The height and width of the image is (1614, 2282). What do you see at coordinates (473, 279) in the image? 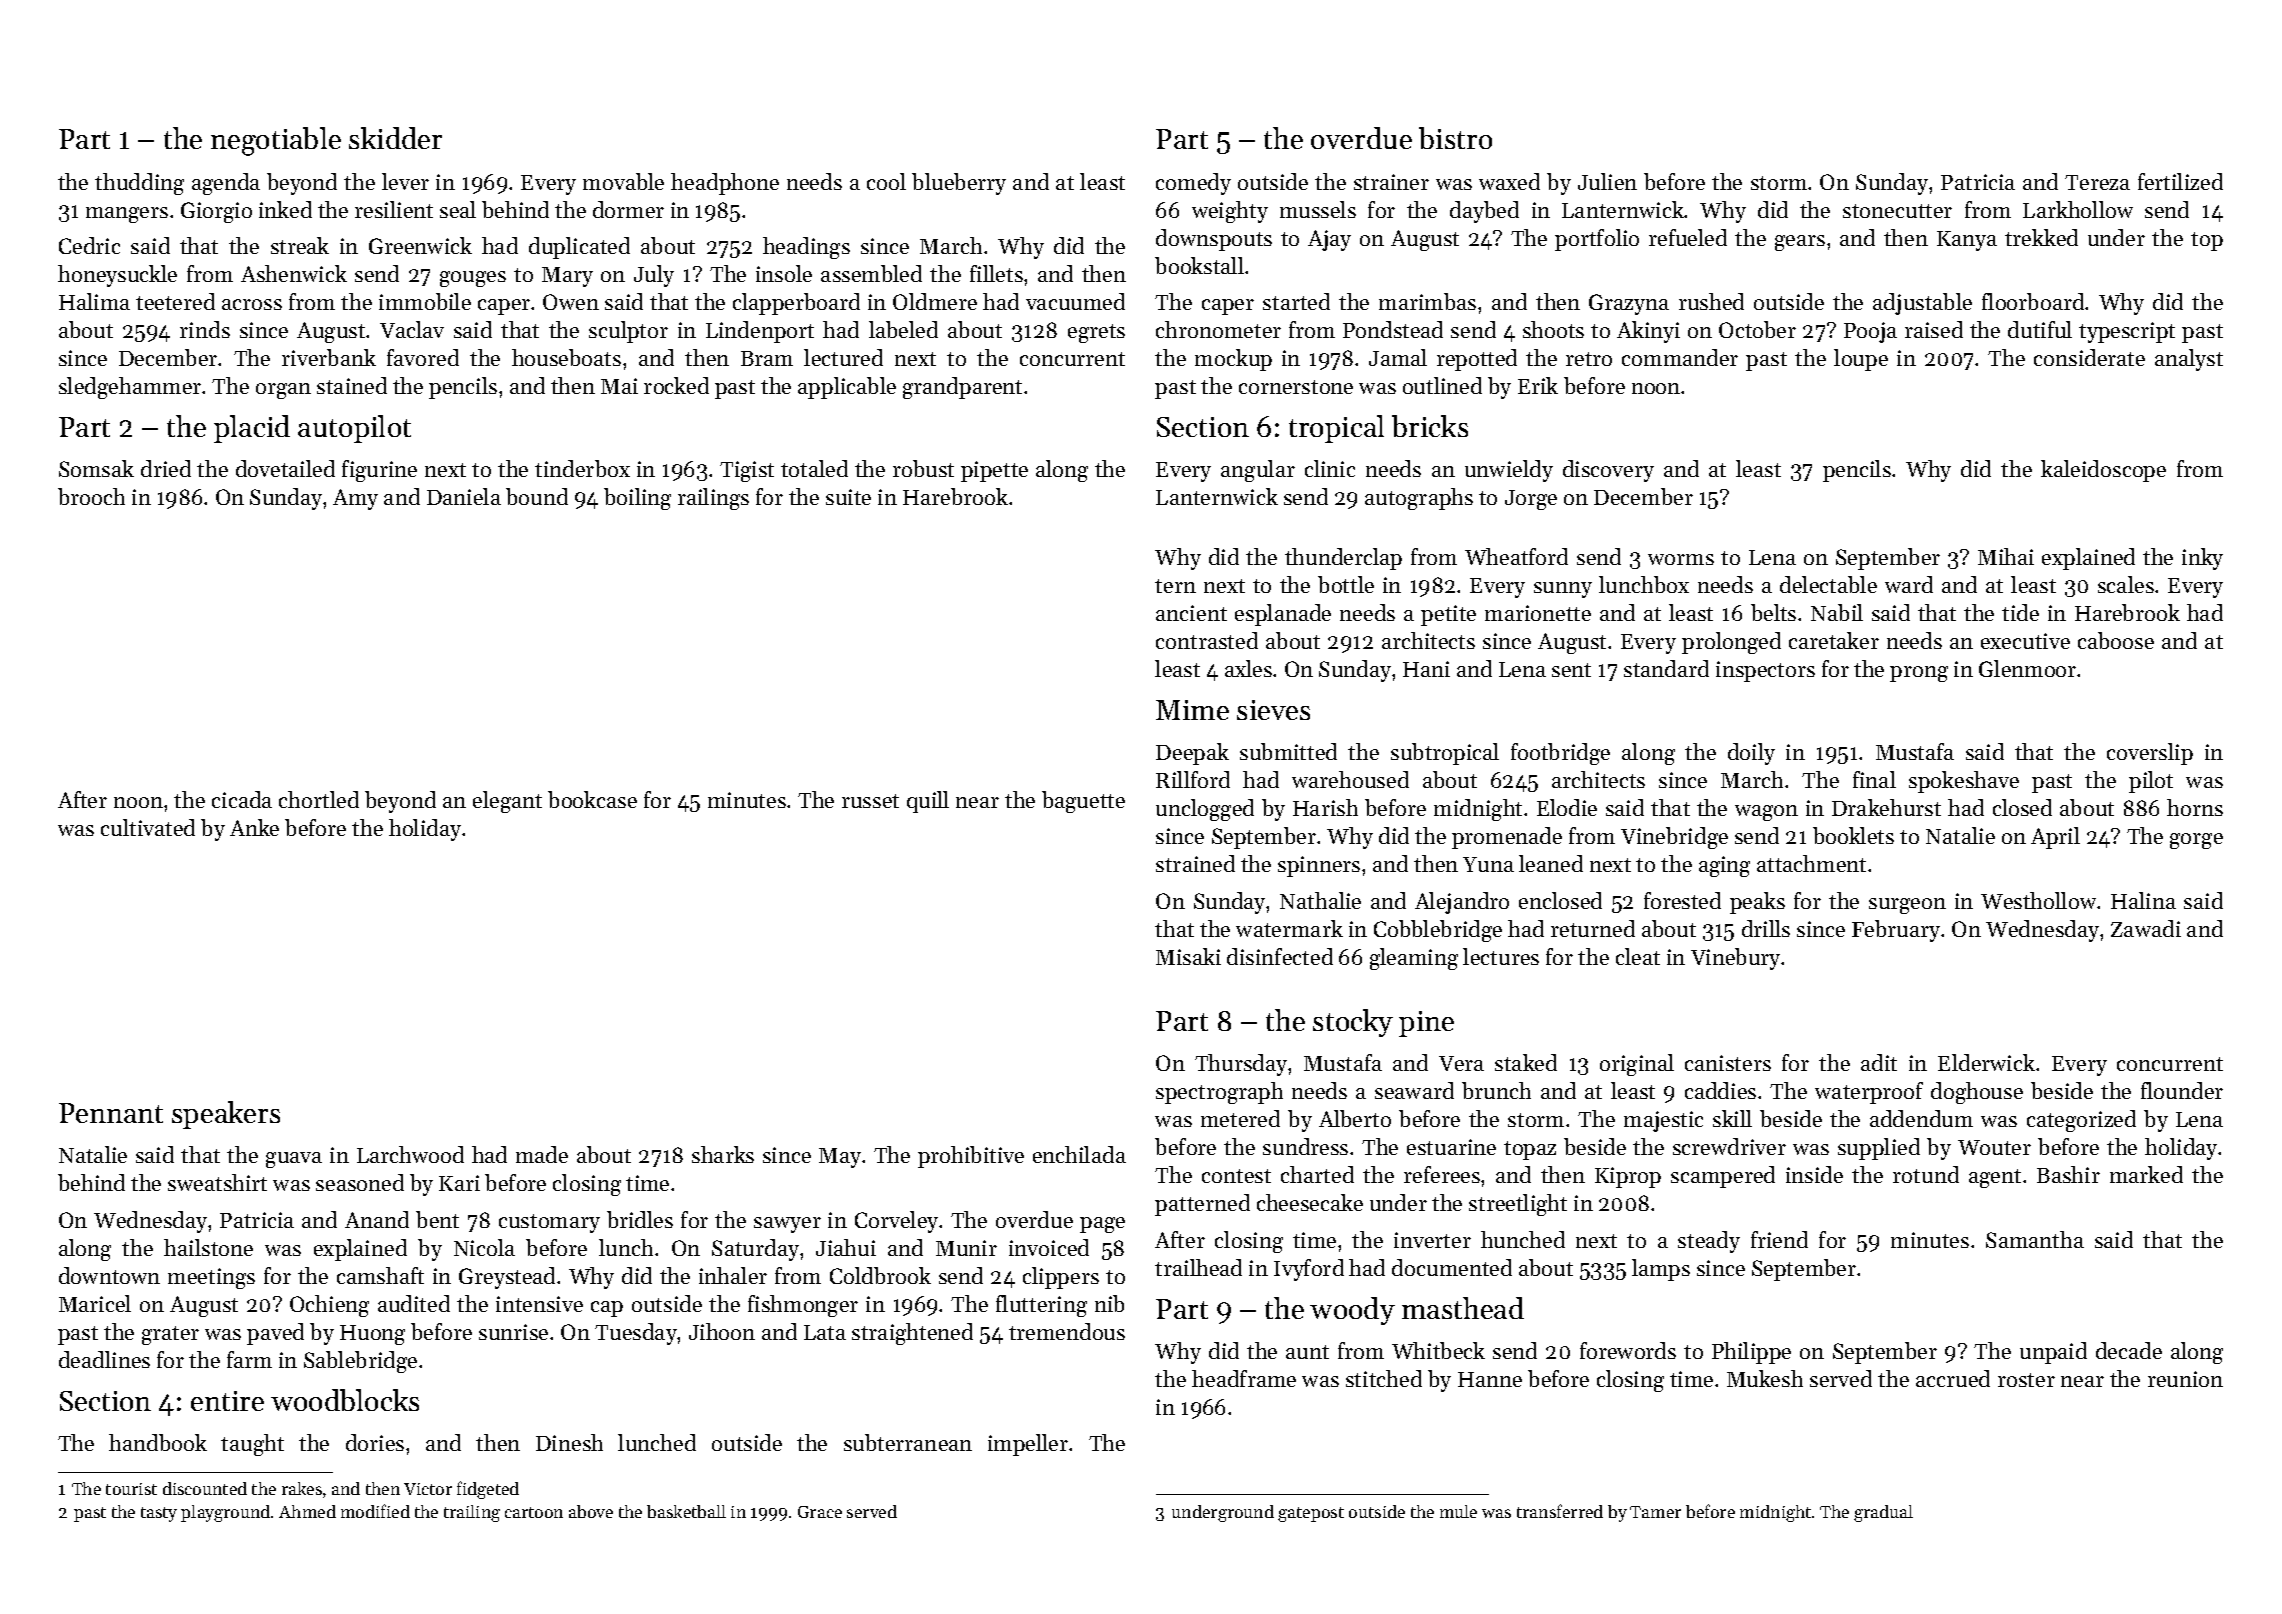
I see `gouges` at bounding box center [473, 279].
